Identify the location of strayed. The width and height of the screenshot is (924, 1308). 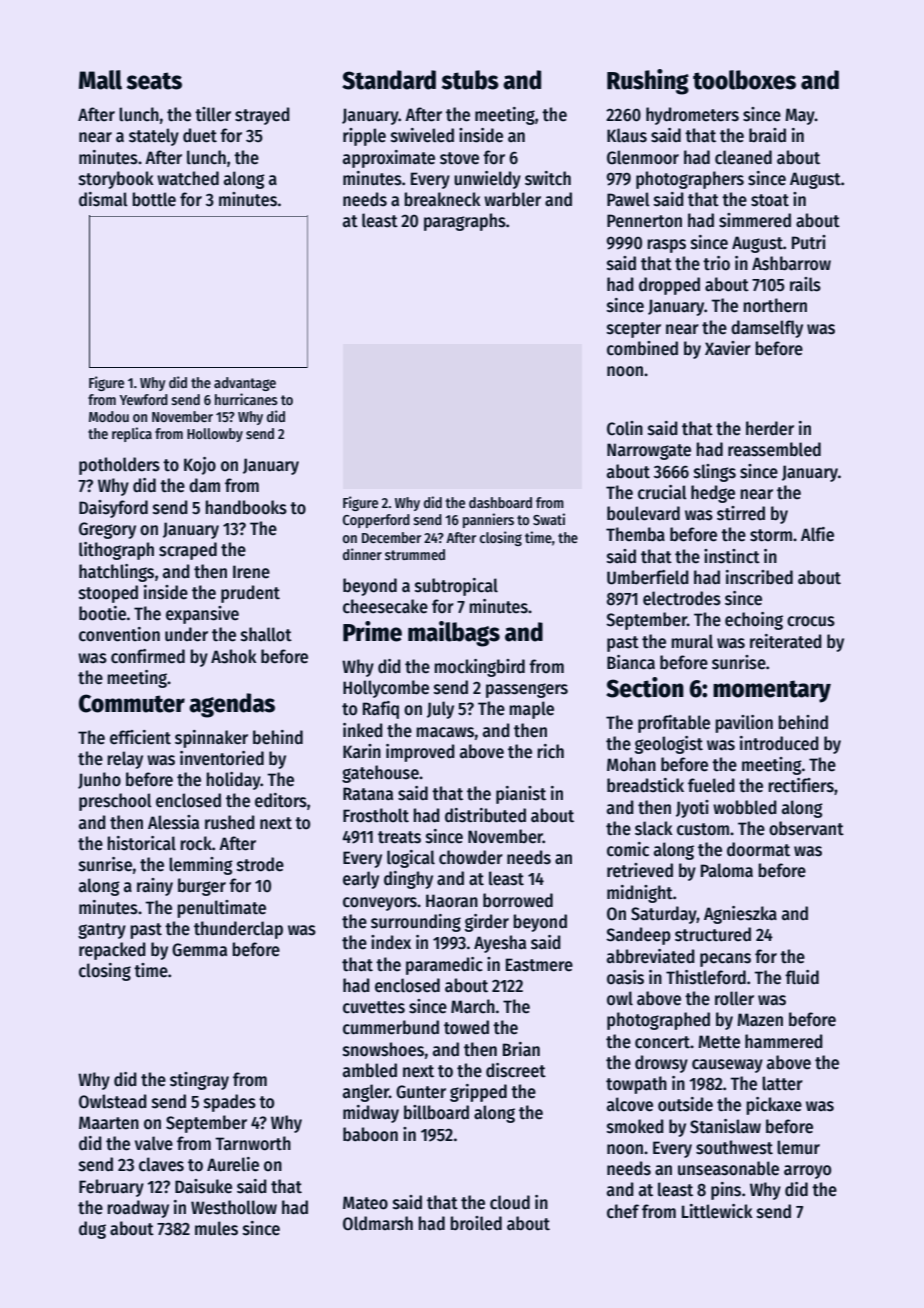
(262, 116).
